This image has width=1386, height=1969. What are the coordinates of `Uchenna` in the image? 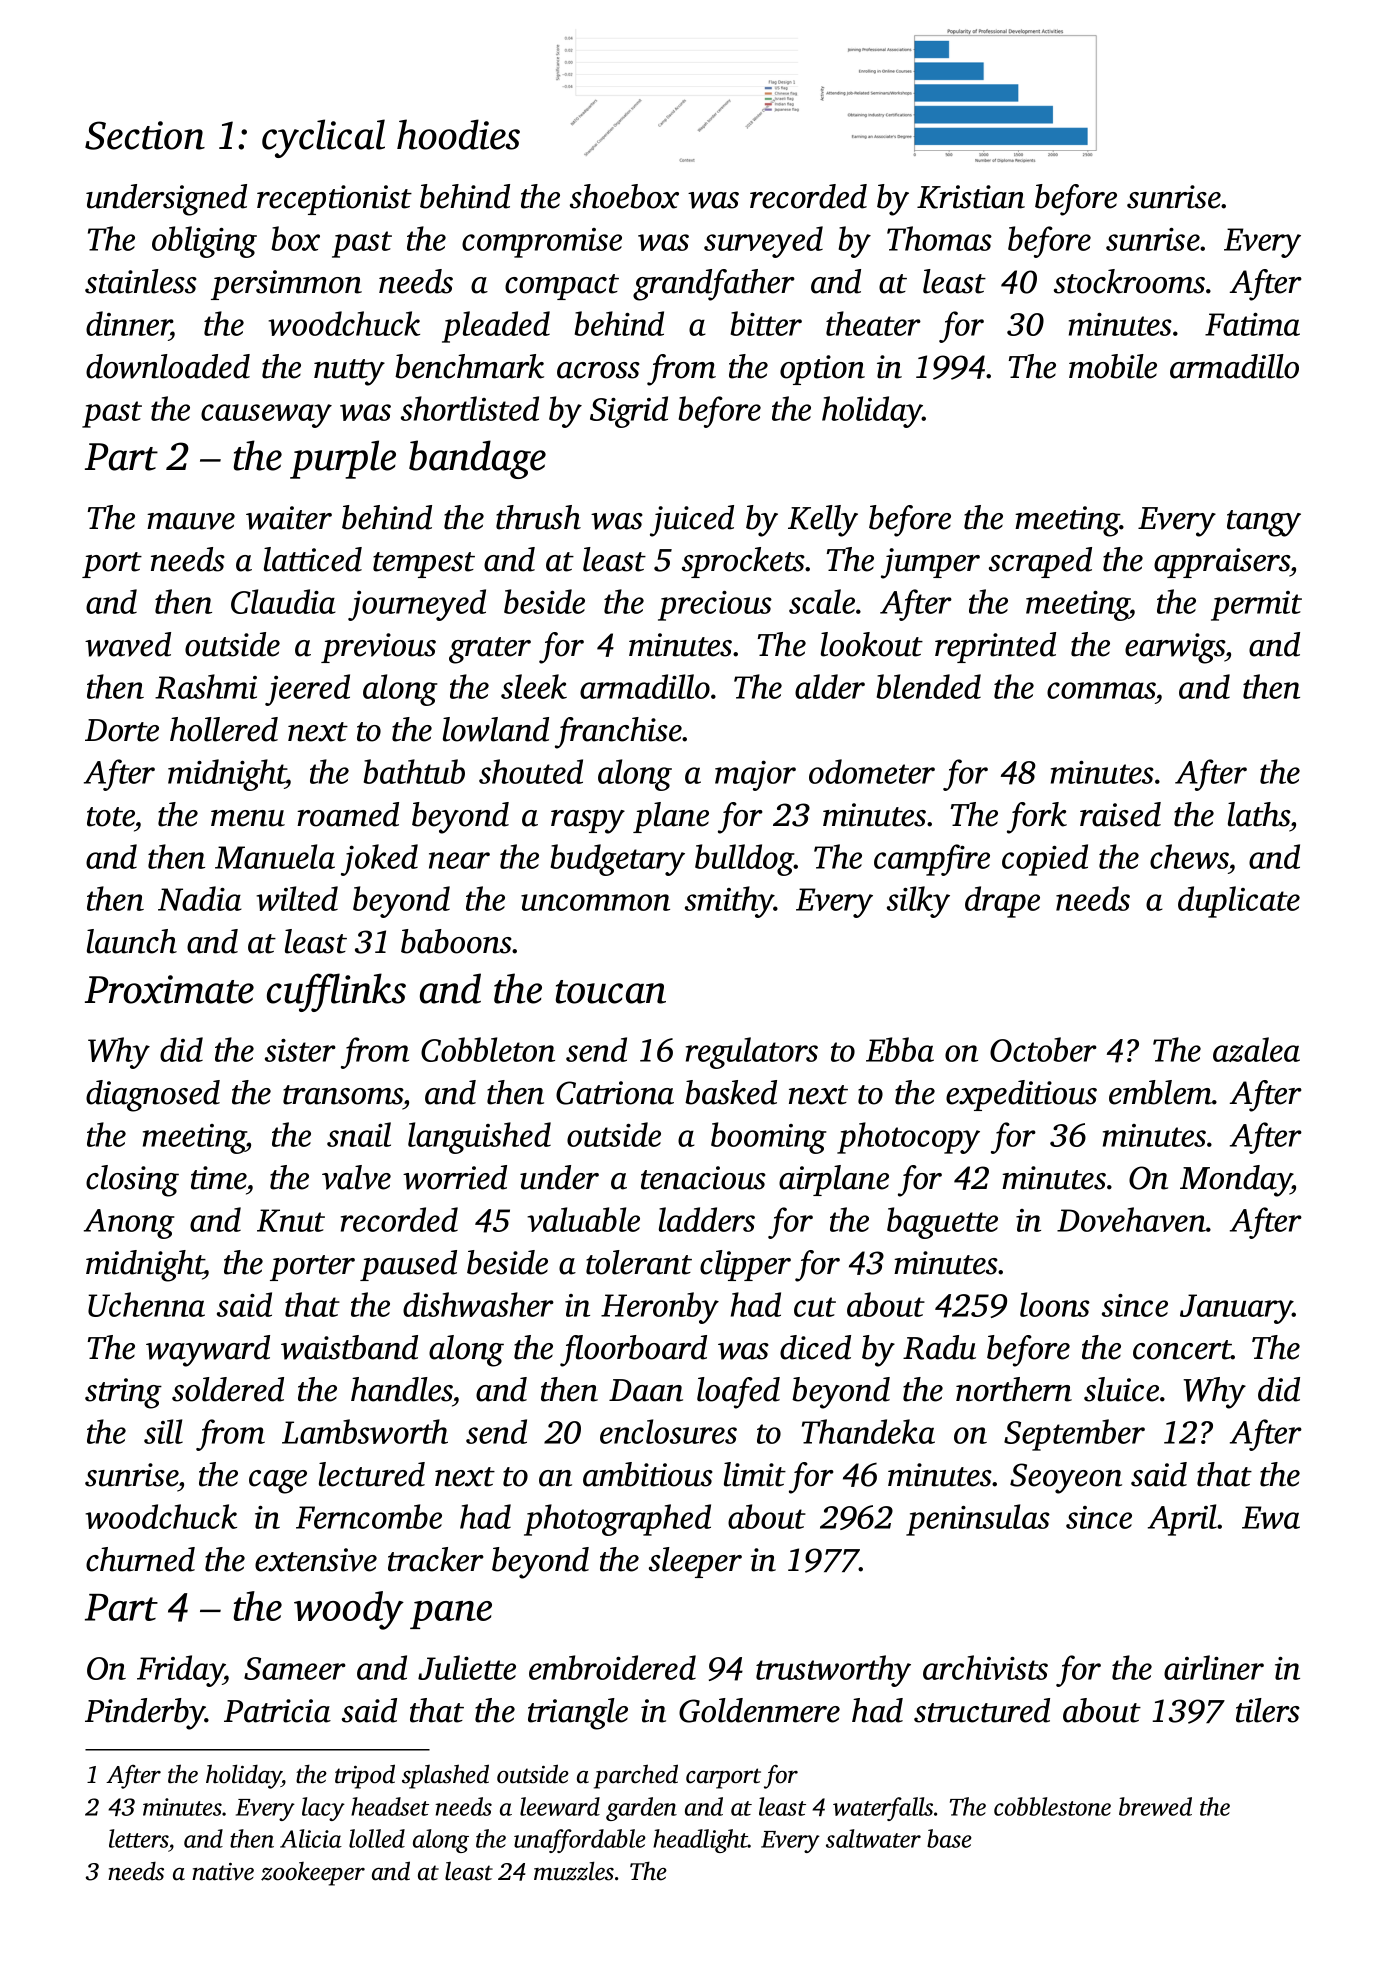 It's located at (146, 1304).
